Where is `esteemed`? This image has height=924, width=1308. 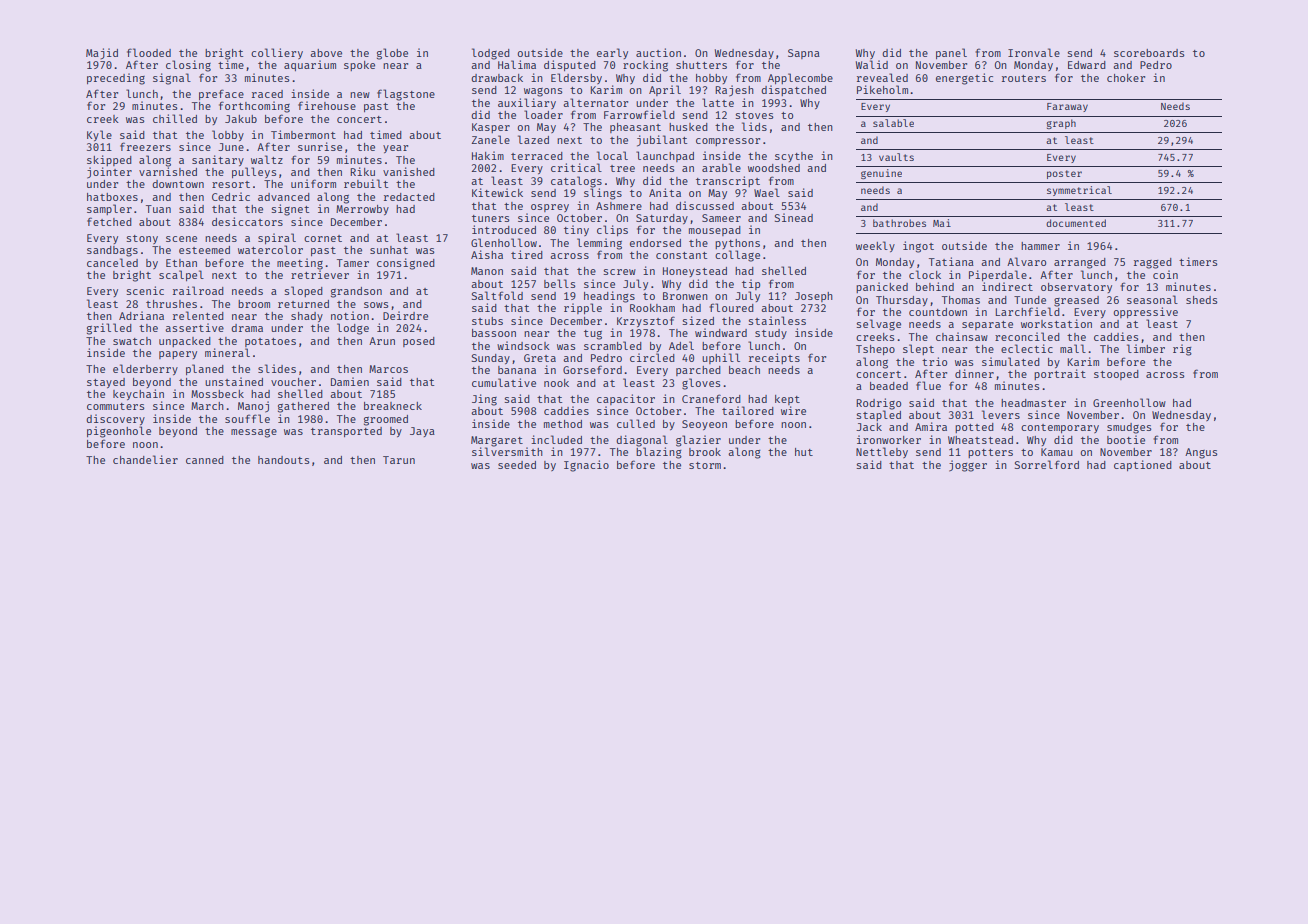
esteemed is located at coordinates (204, 250).
